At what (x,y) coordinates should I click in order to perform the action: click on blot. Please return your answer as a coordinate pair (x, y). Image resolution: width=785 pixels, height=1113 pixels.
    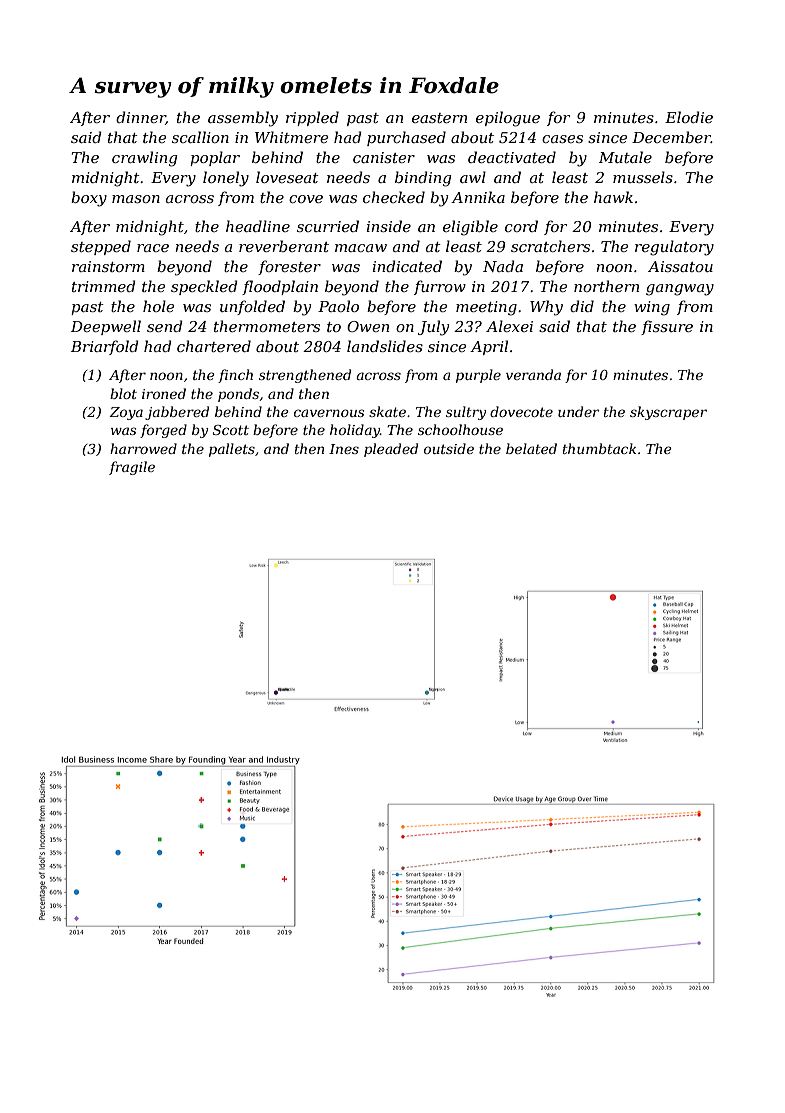
    Looking at the image, I should click on (123, 393).
